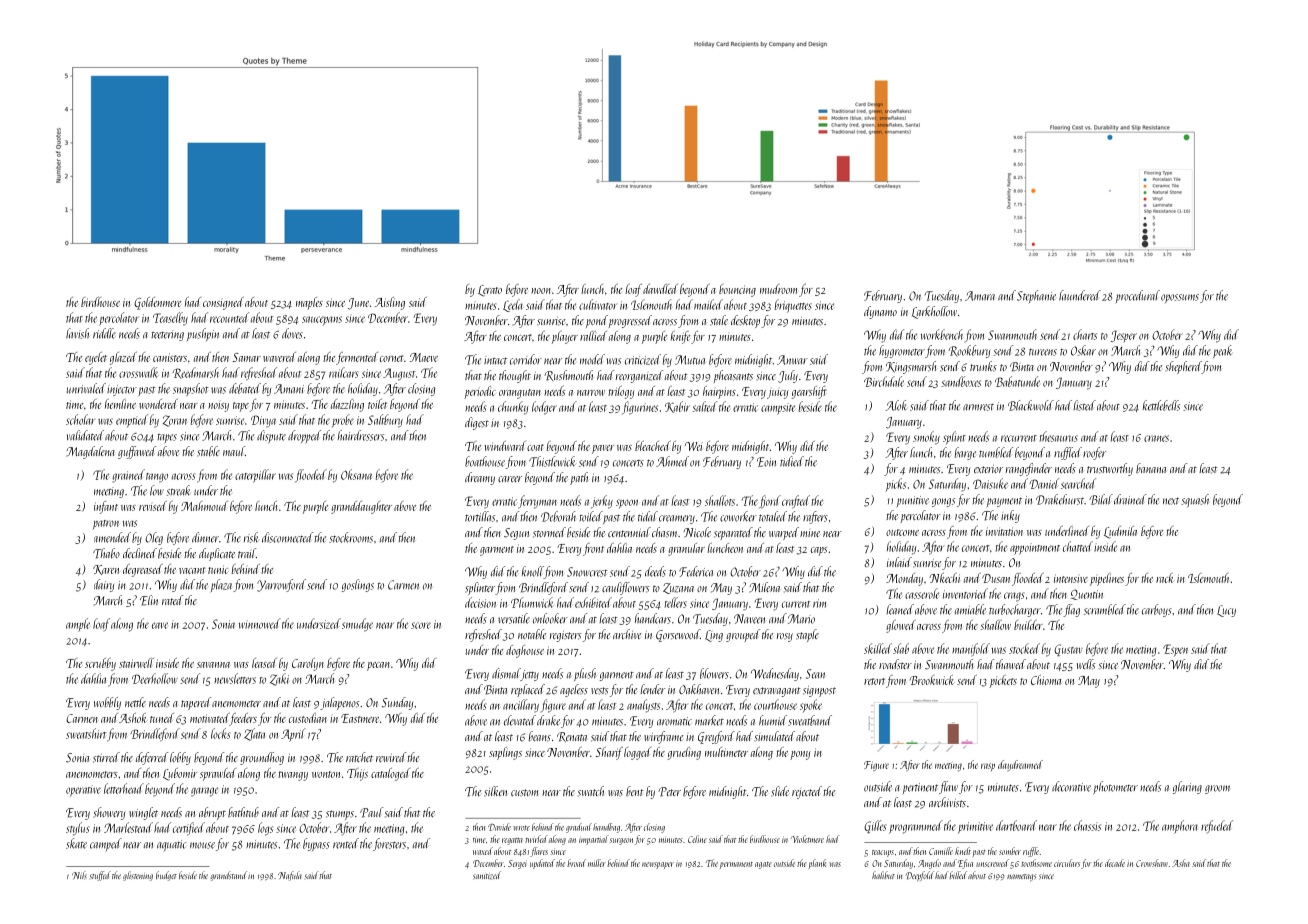 The height and width of the screenshot is (924, 1308). Describe the element at coordinates (1161, 405) in the screenshot. I see `kettlebells` at that location.
